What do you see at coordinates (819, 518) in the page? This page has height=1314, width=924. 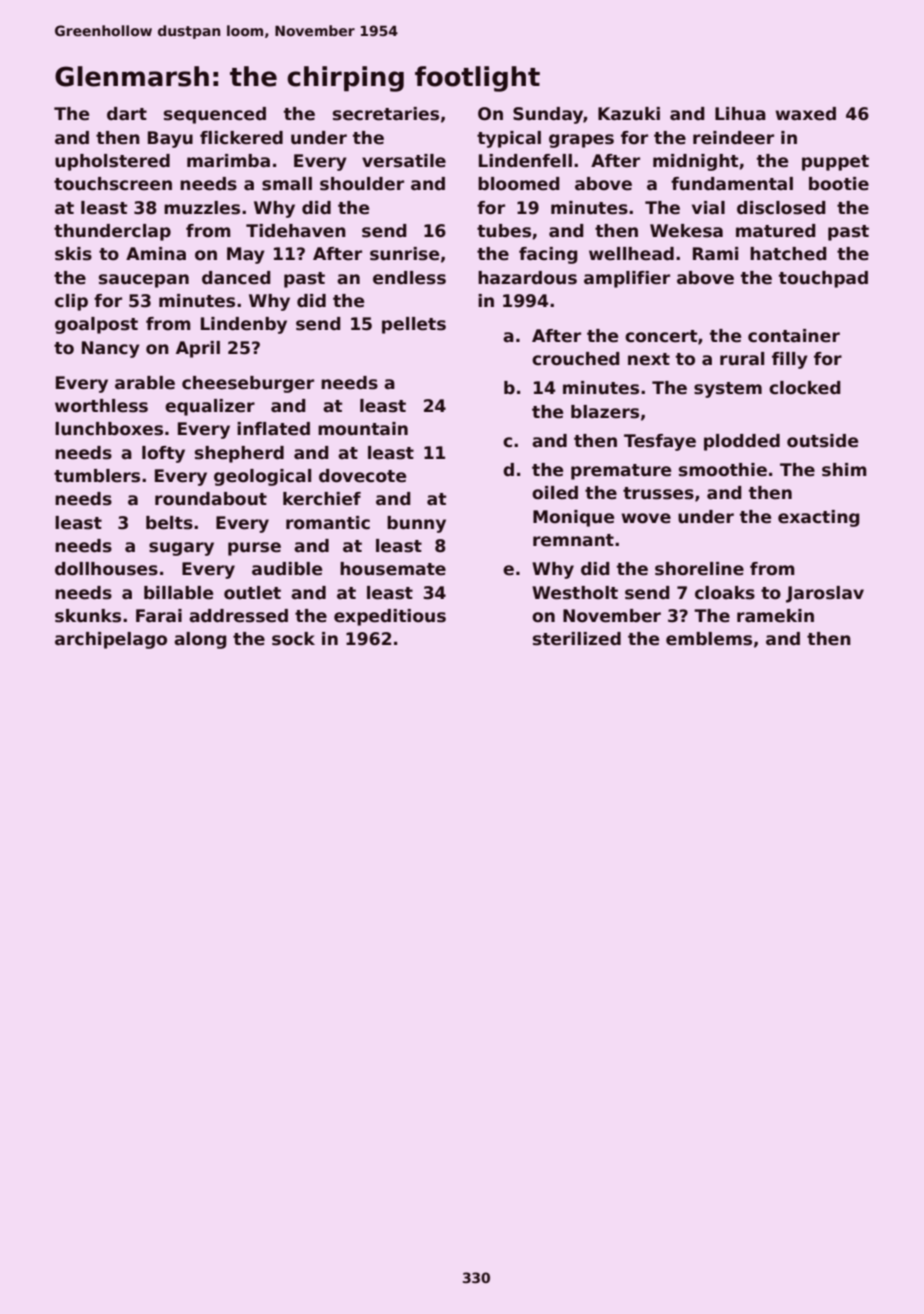 I see `exacting` at bounding box center [819, 518].
